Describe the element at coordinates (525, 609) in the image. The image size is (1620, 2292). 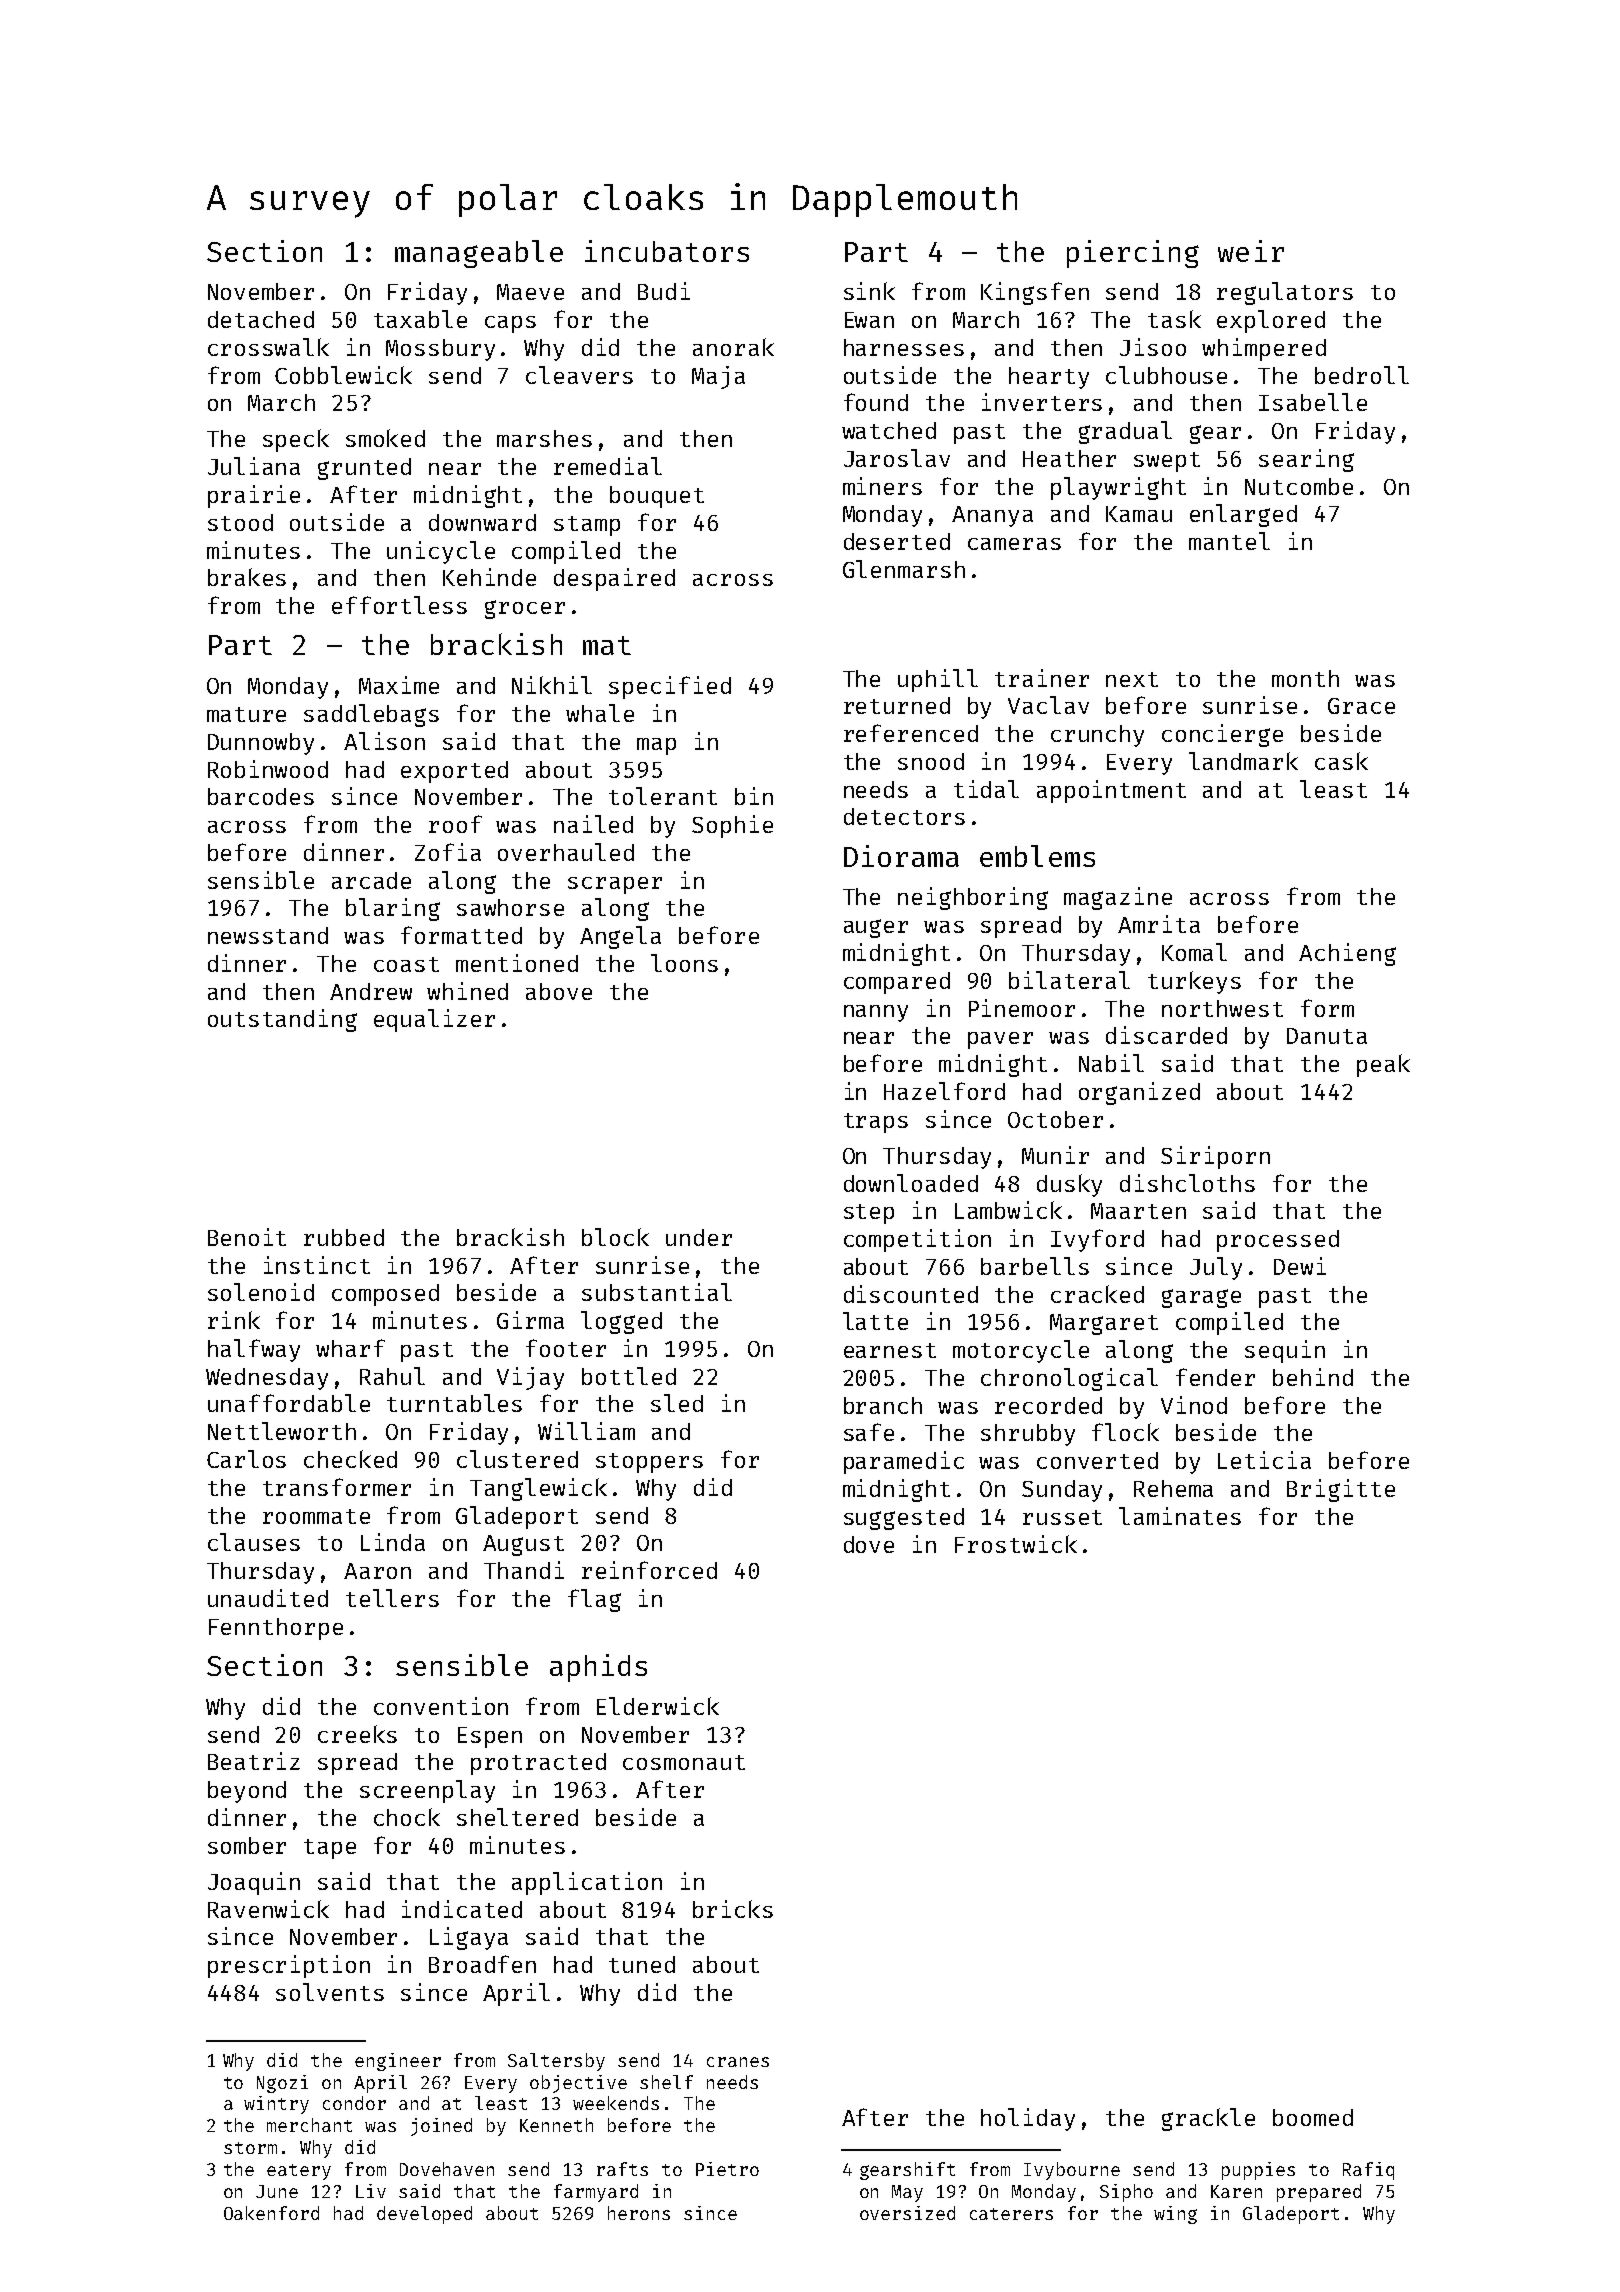
I see `grocer` at that location.
